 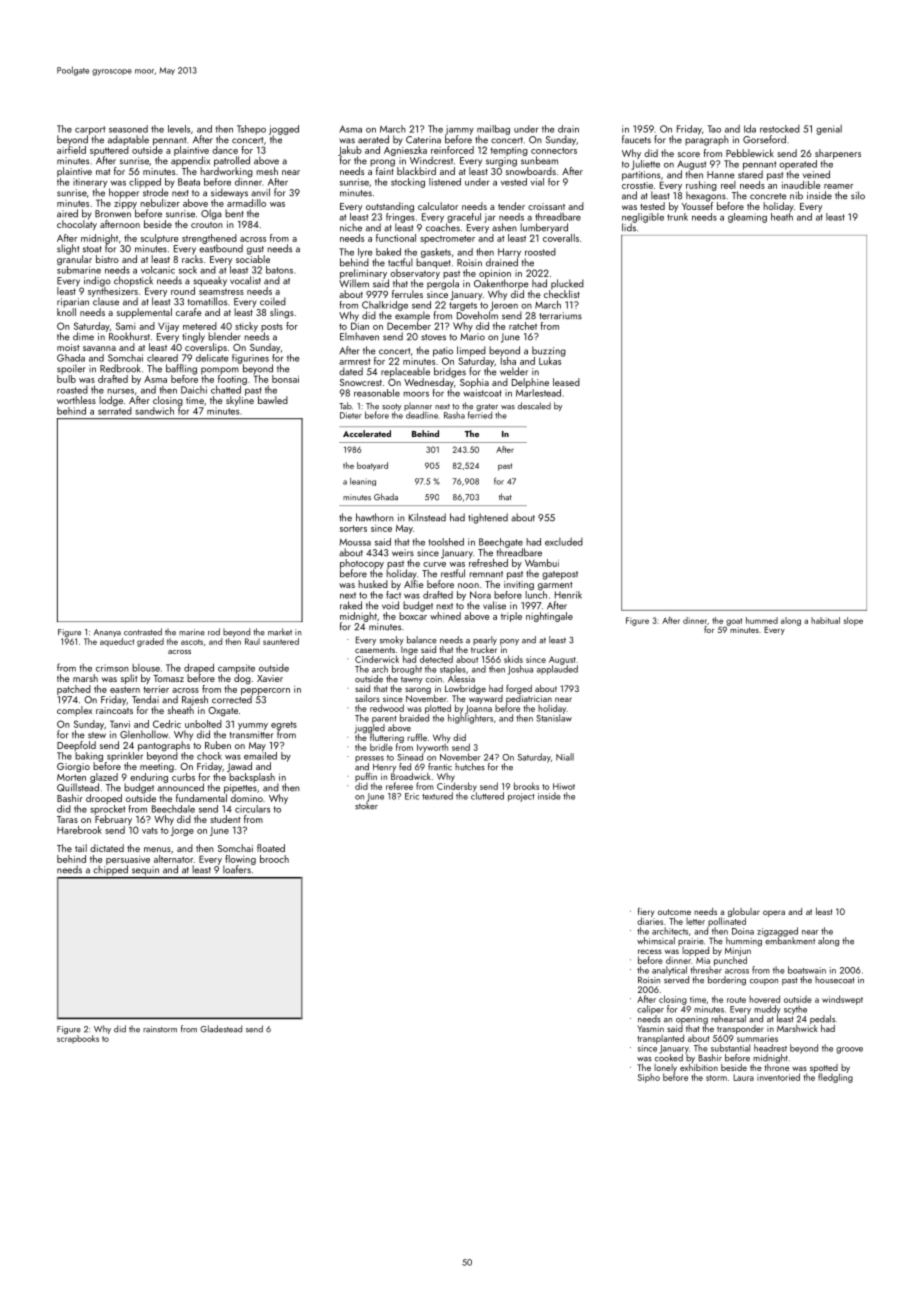 I want to click on housecoat, so click(x=835, y=980).
